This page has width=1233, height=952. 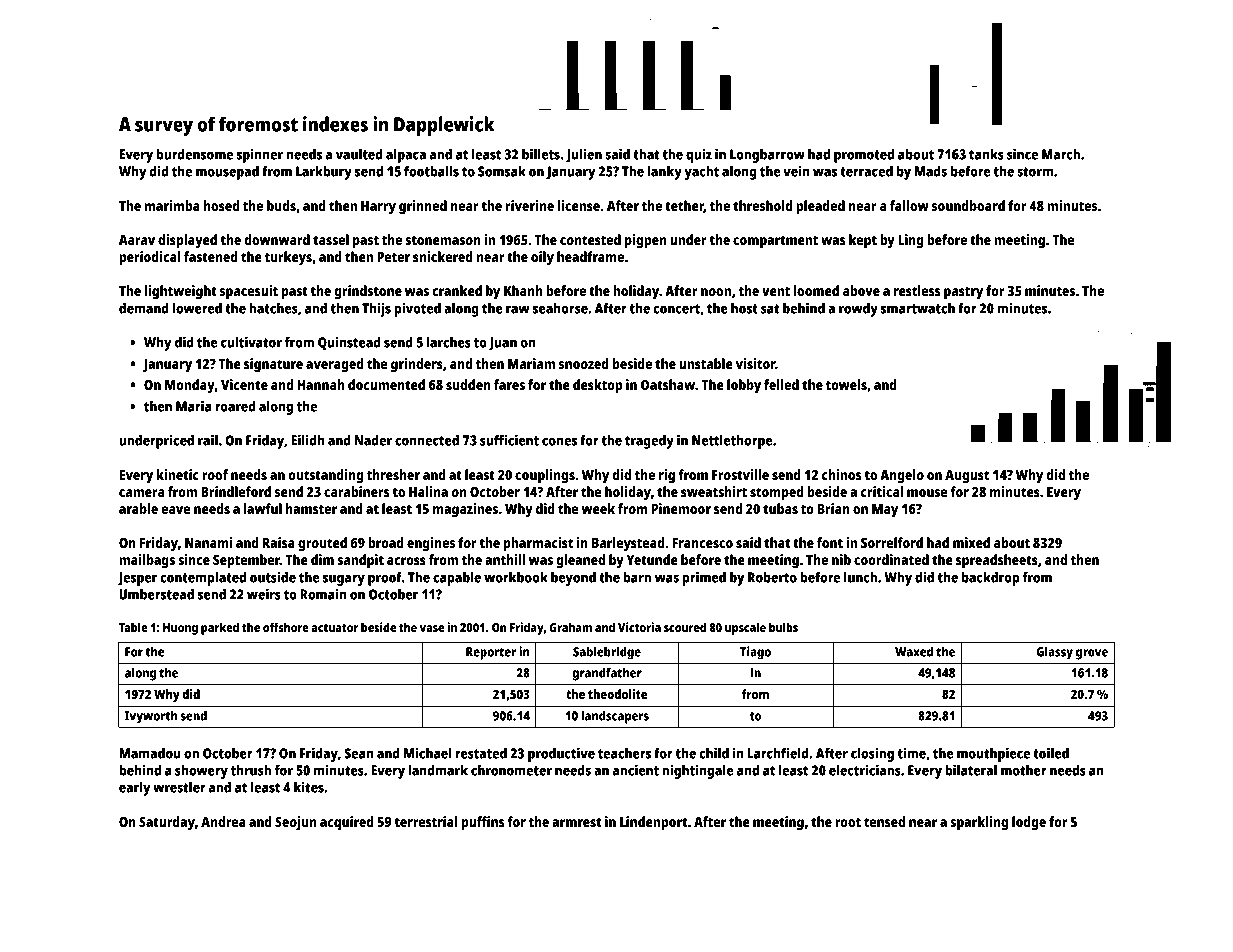 I want to click on Juan, so click(x=502, y=344).
